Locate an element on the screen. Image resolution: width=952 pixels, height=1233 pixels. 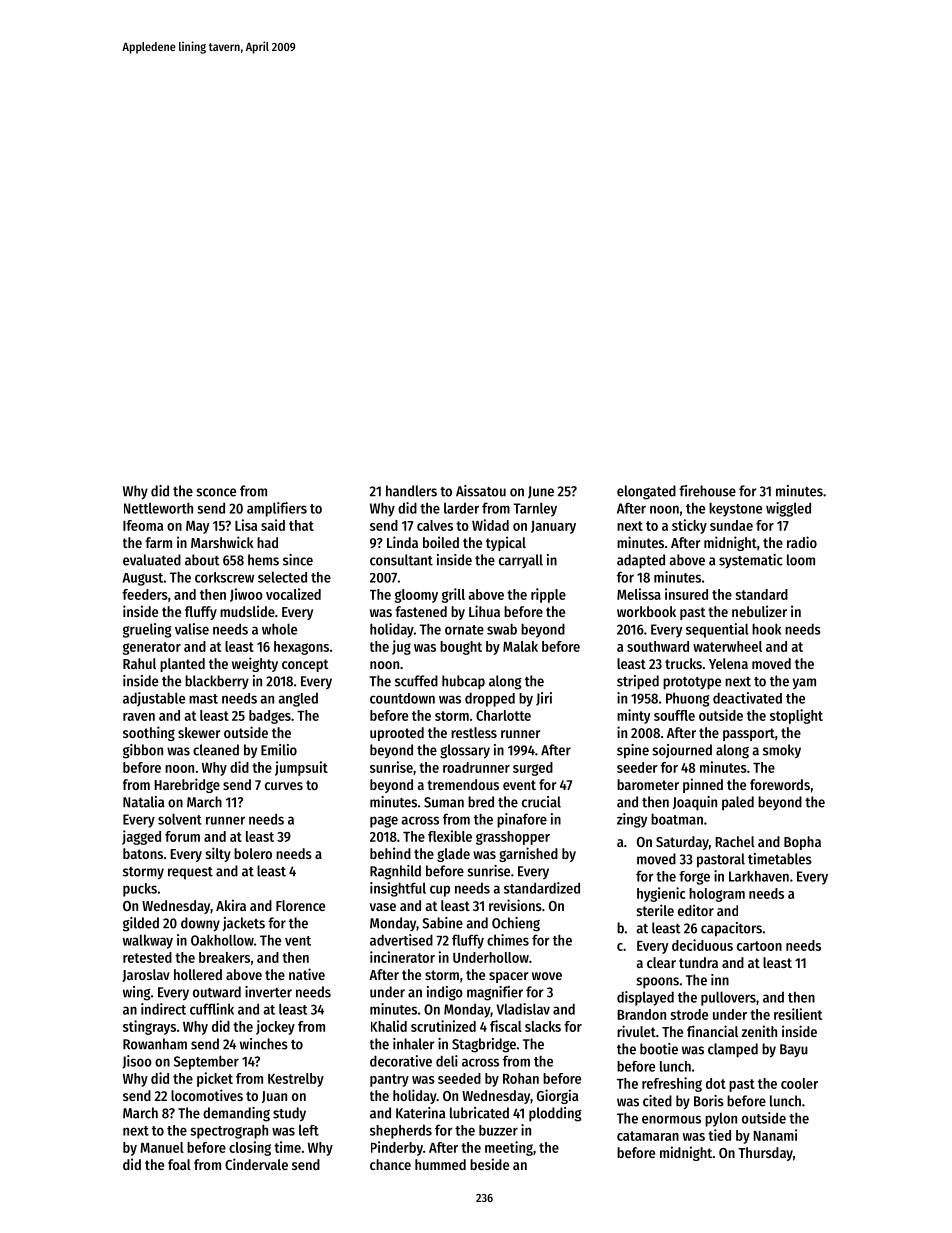
buzzer is located at coordinates (498, 1130).
